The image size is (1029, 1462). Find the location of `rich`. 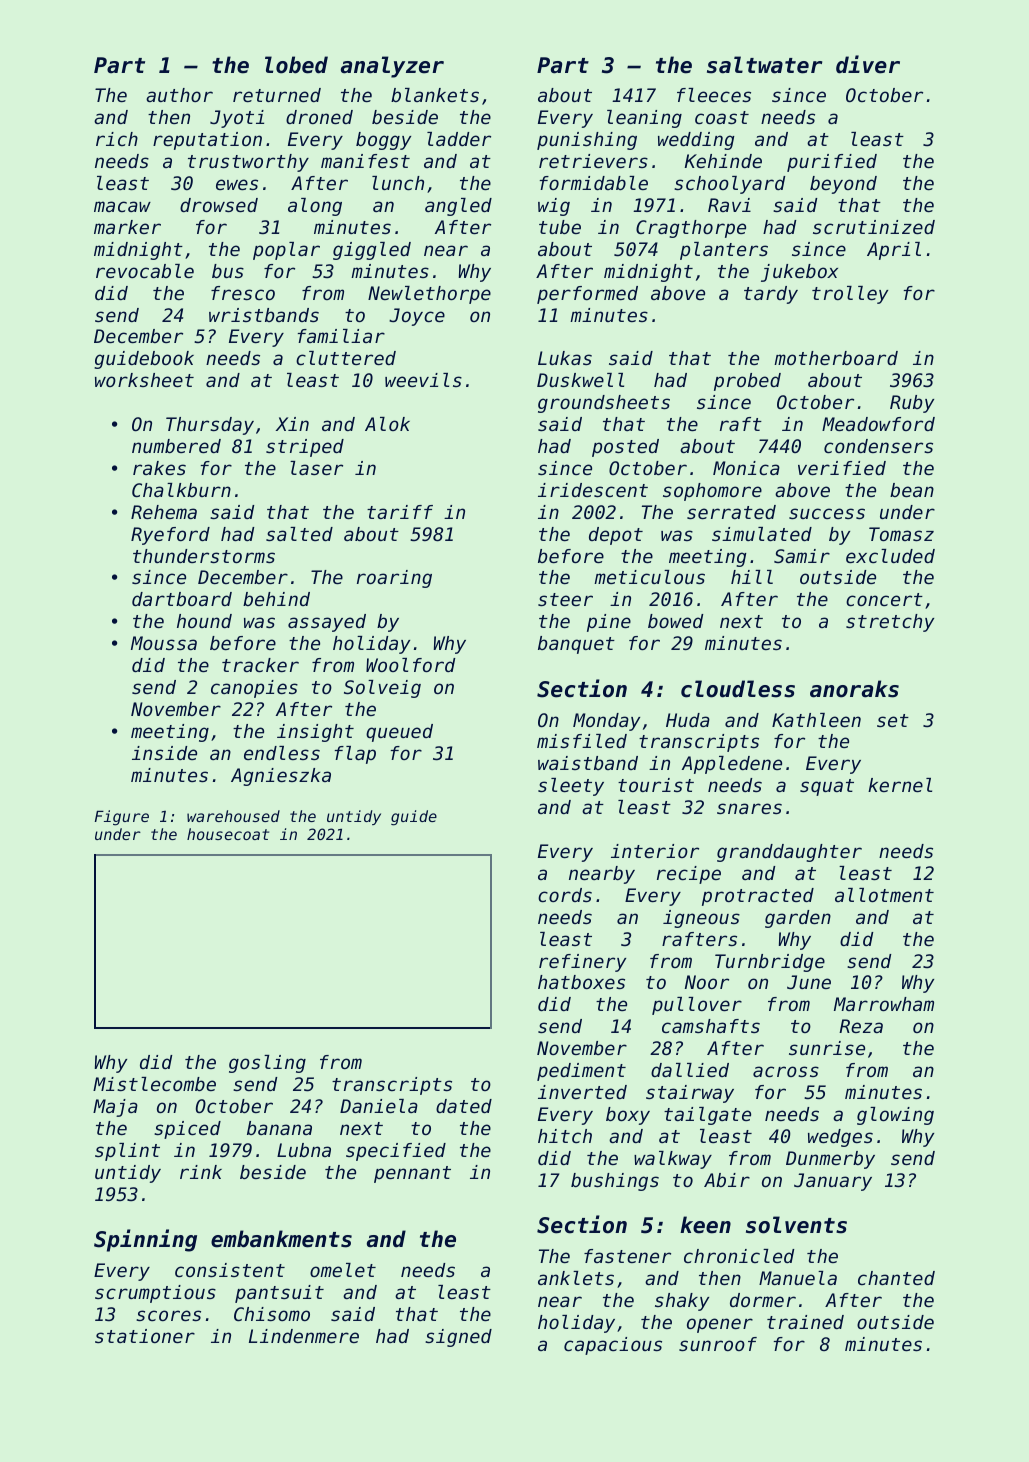

rich is located at coordinates (117, 139).
